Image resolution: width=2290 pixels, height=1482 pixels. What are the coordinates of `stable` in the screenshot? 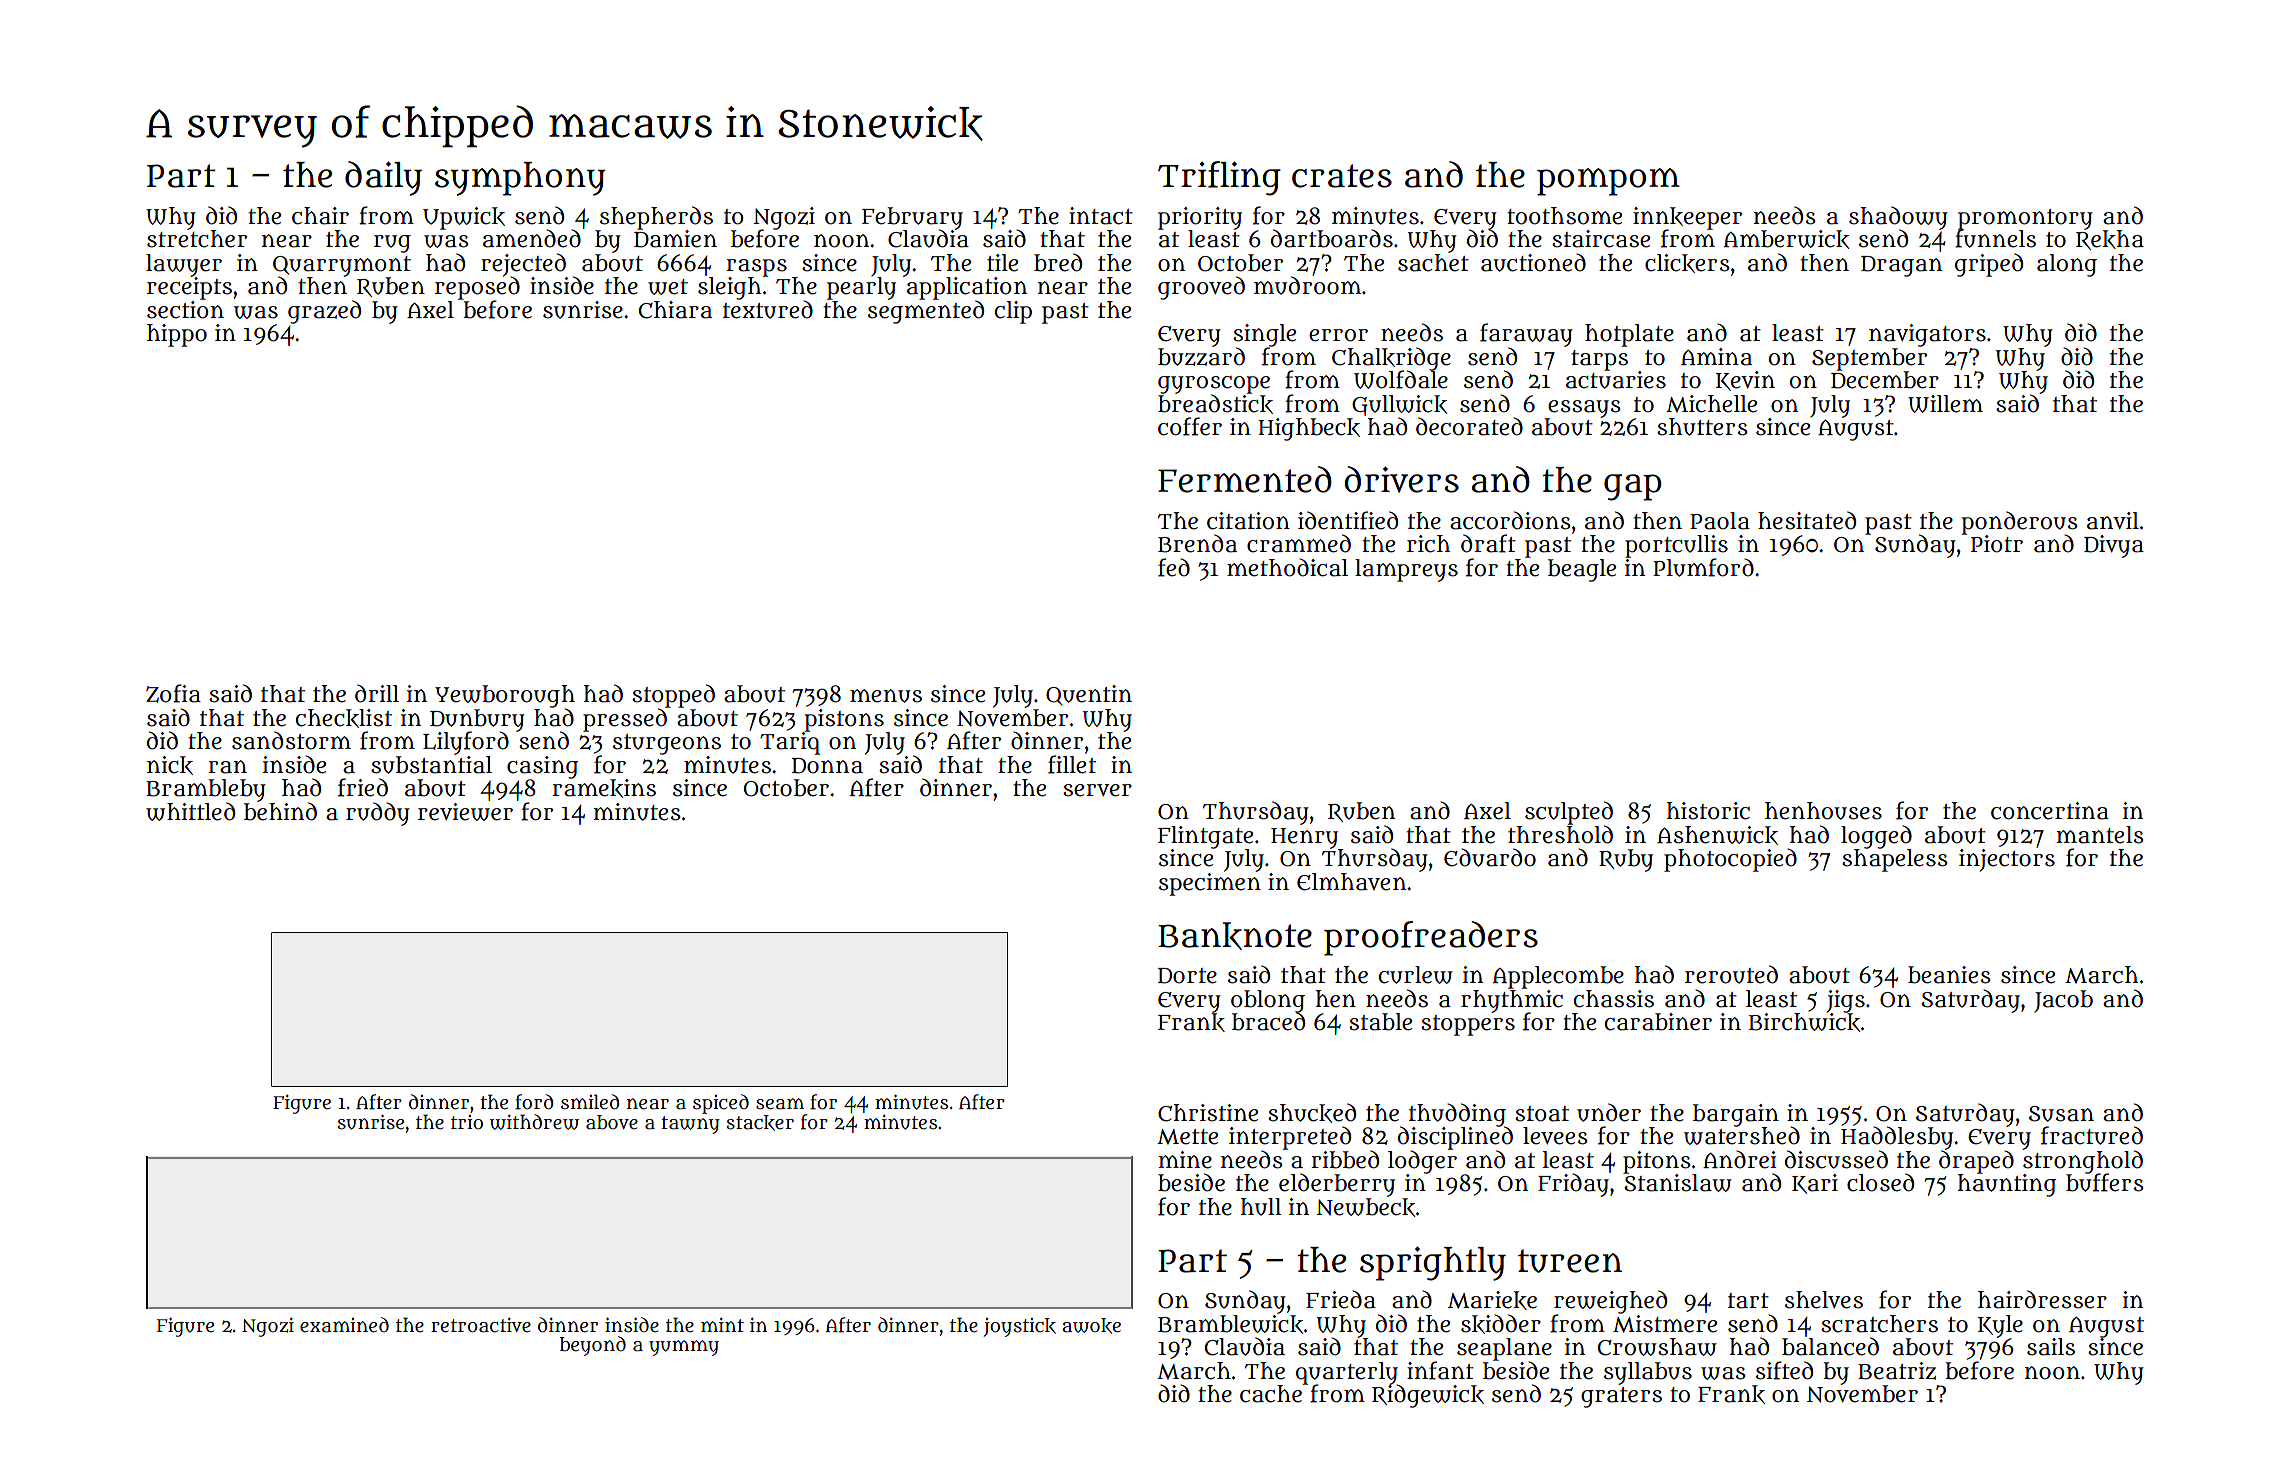 It's located at (1380, 1022).
